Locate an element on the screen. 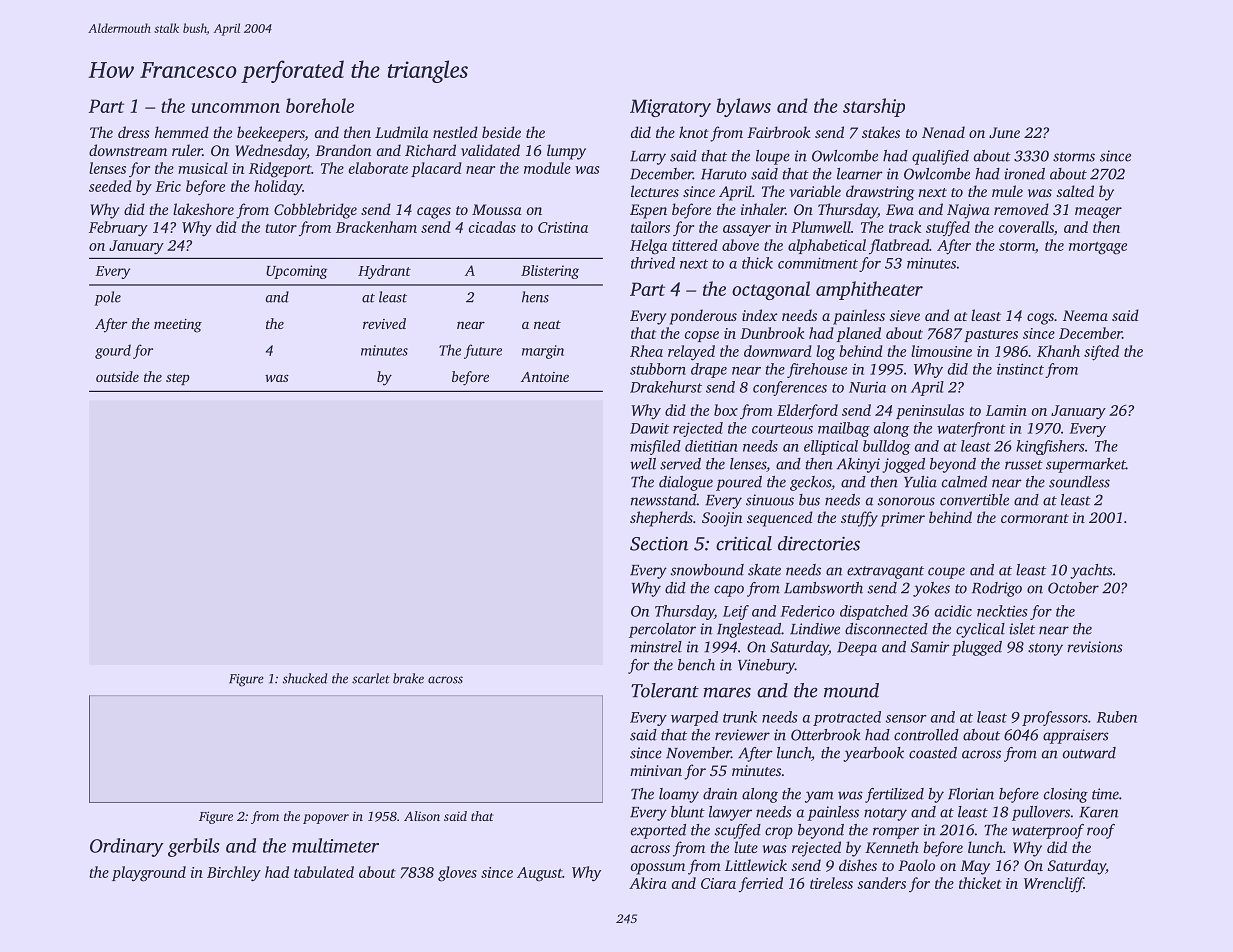  Tolerant is located at coordinates (665, 690).
